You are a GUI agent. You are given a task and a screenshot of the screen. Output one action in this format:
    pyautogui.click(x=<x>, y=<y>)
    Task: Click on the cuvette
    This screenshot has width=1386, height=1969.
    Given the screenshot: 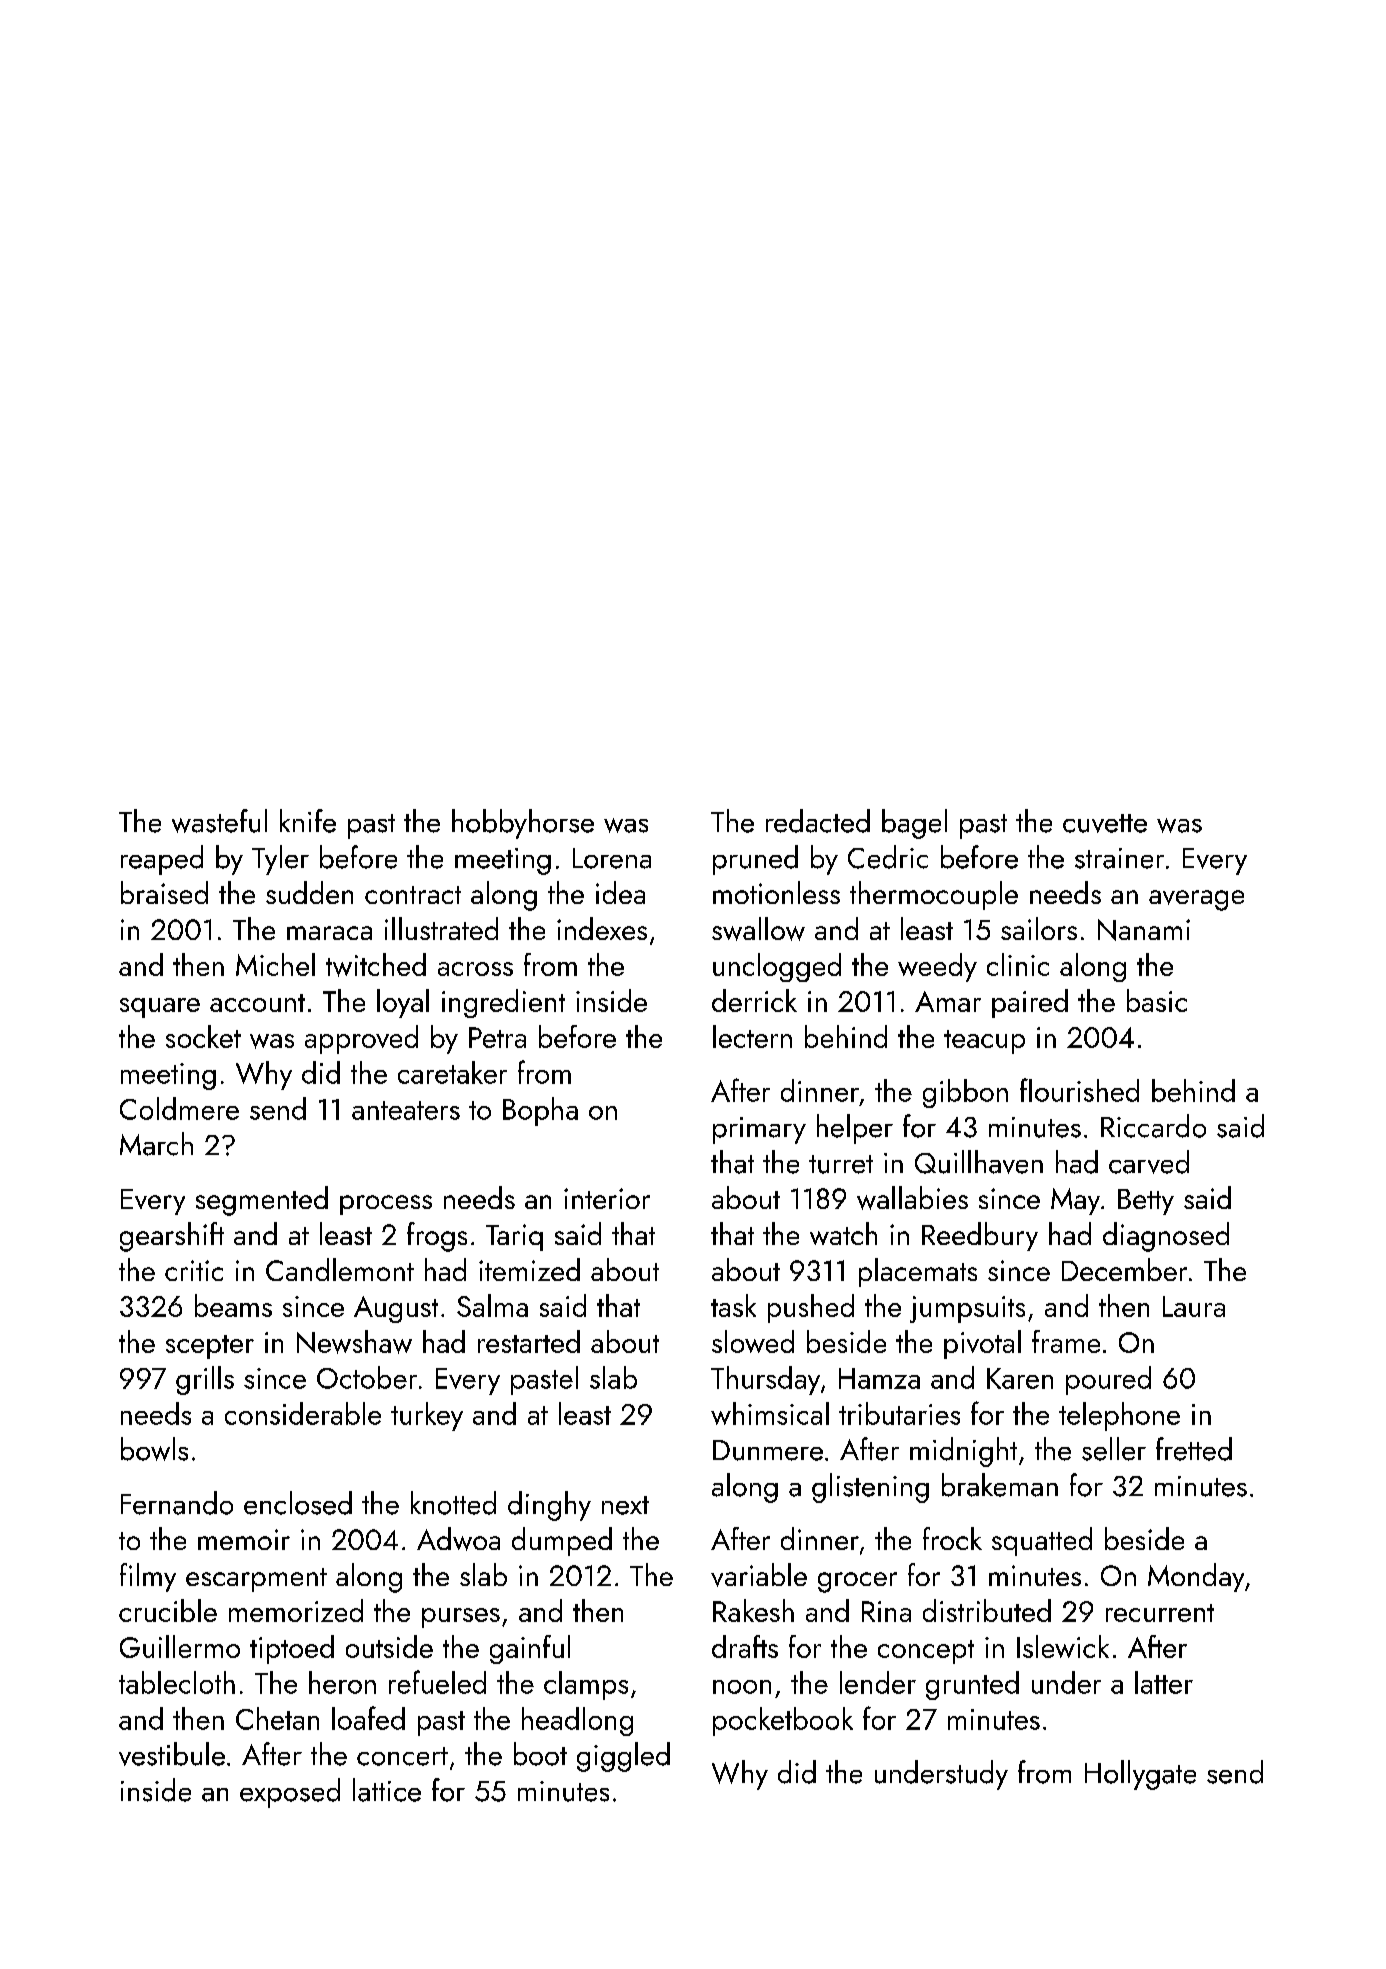 What is the action you would take?
    pyautogui.click(x=1105, y=823)
